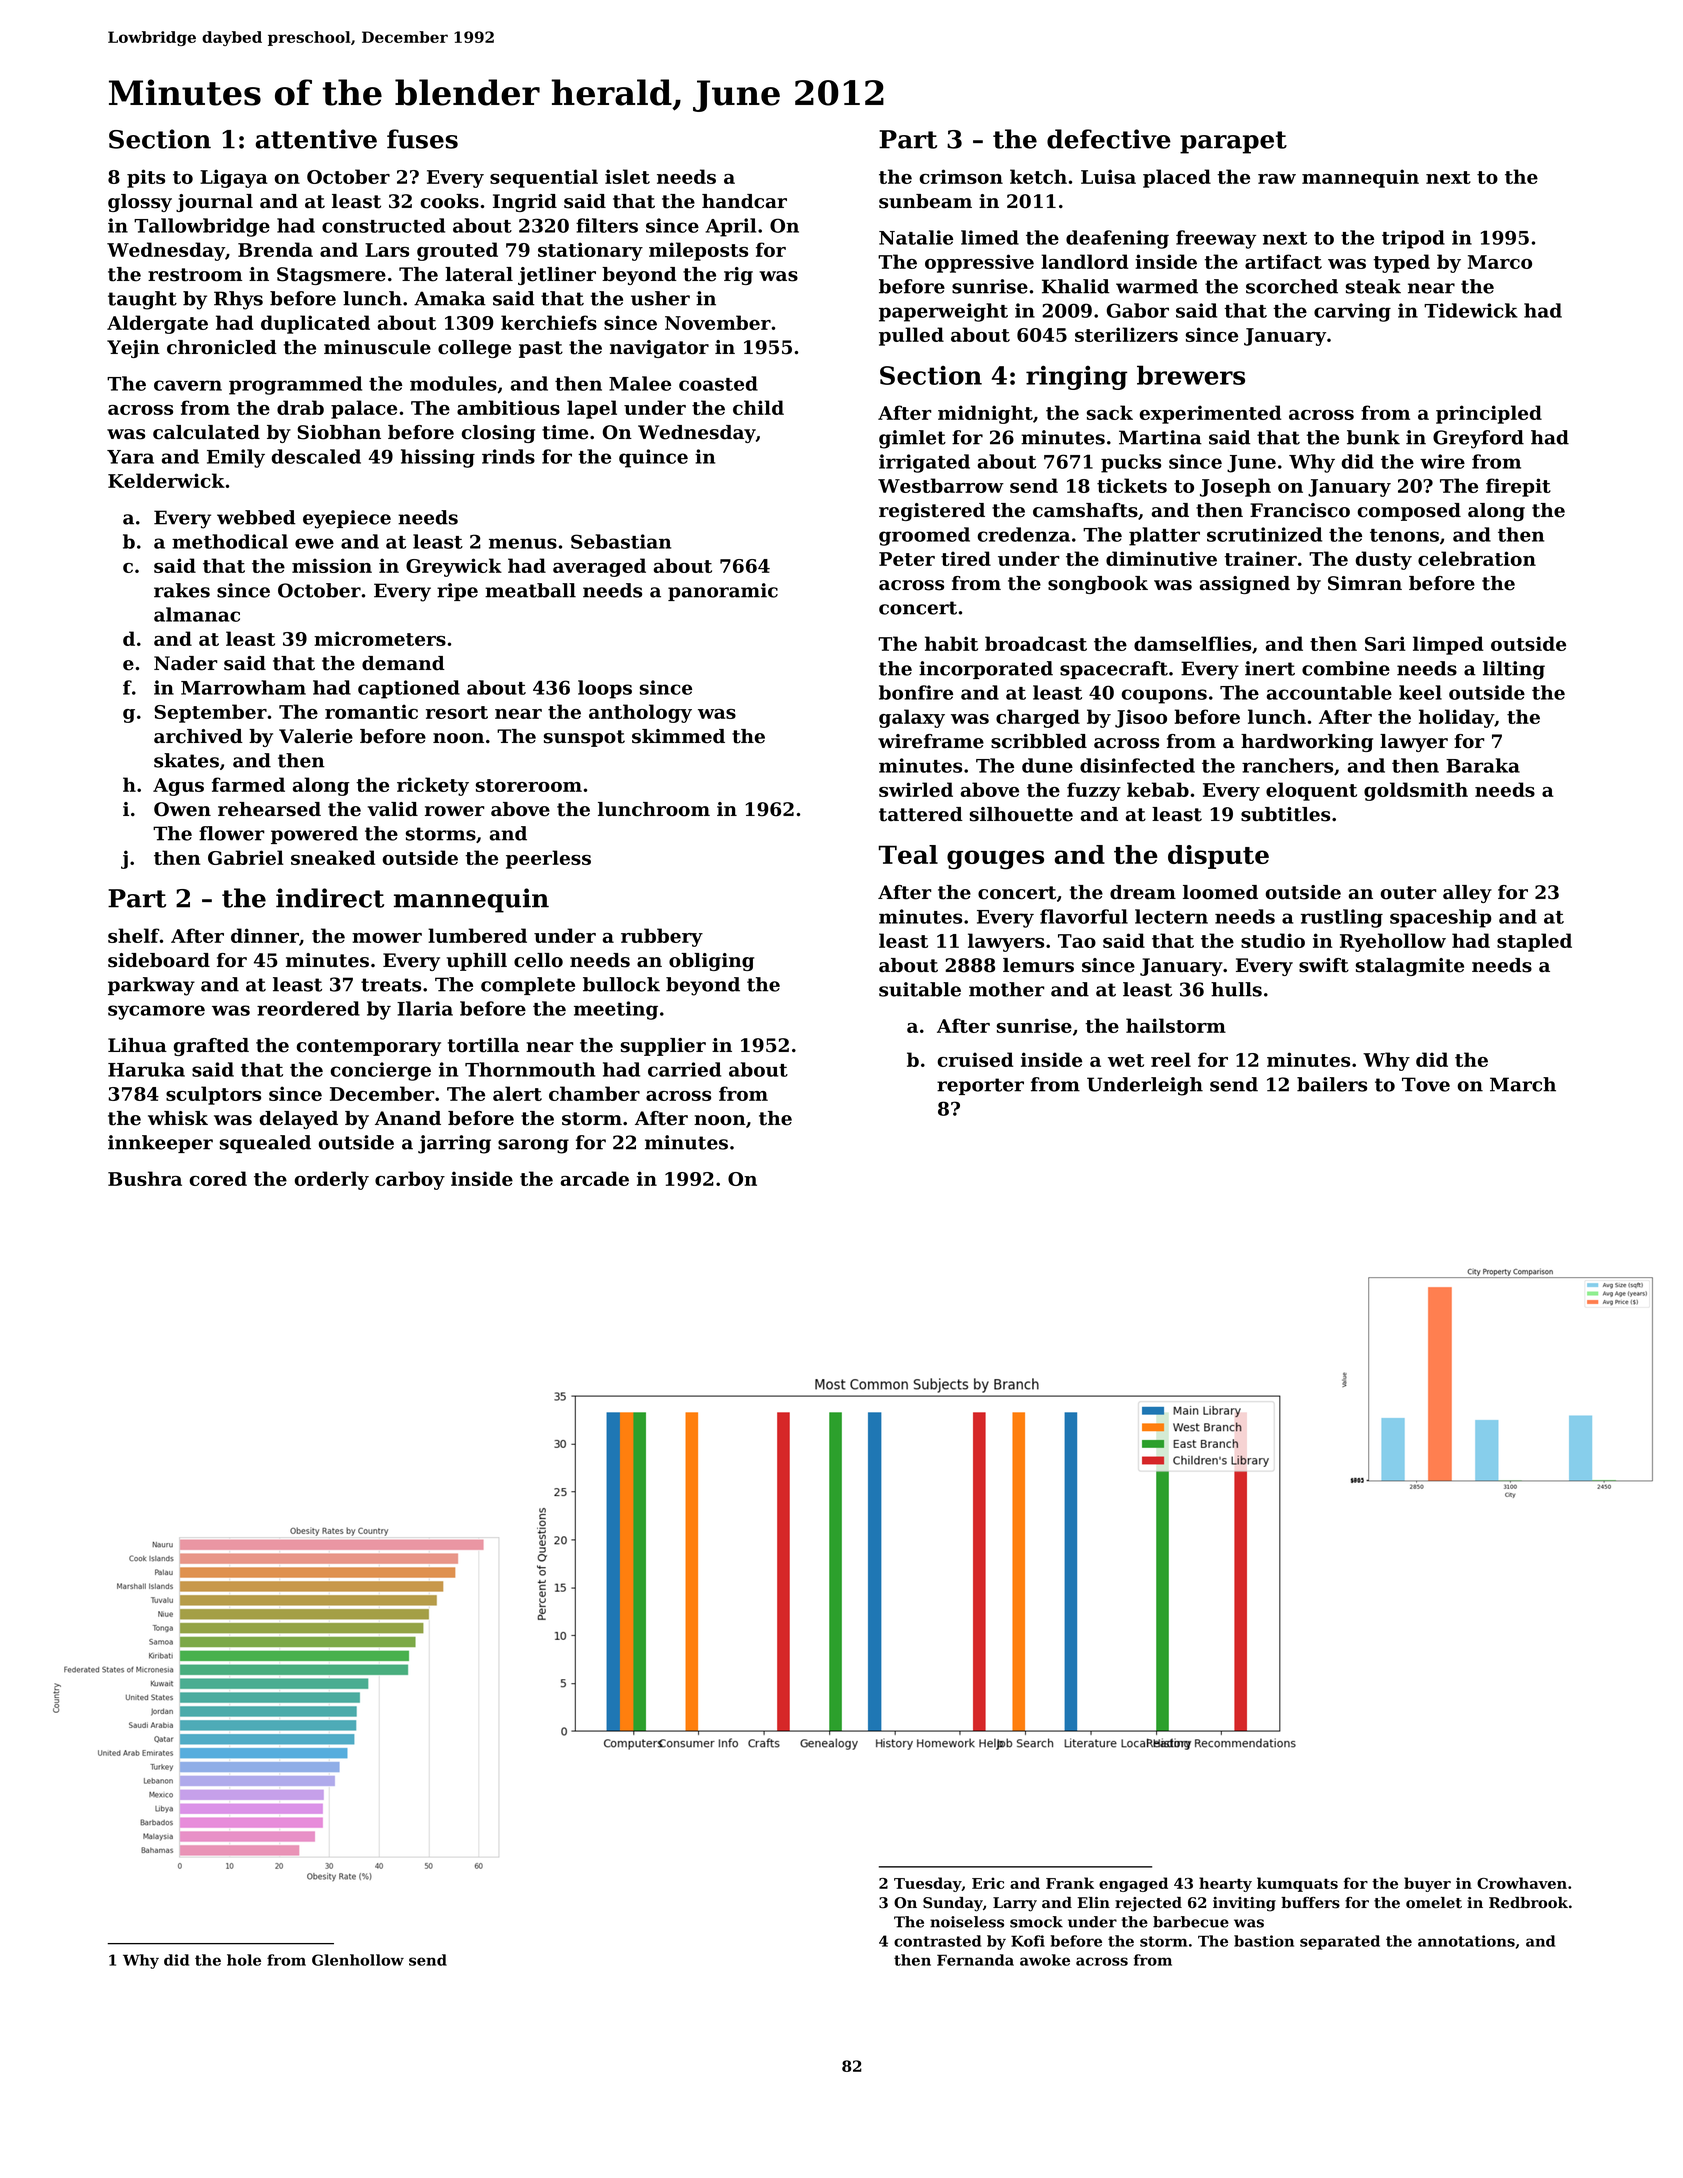  I want to click on captioned, so click(409, 689).
